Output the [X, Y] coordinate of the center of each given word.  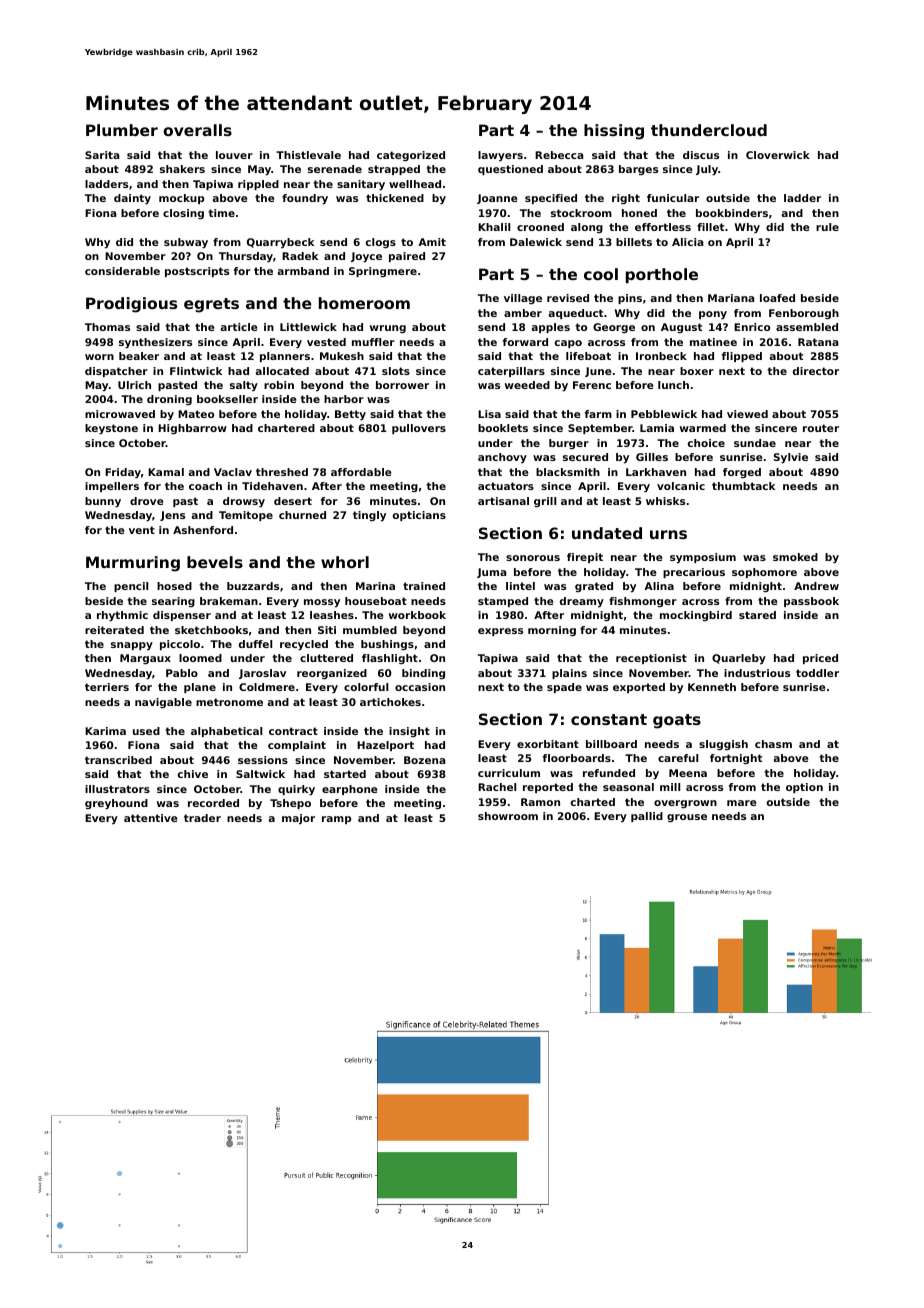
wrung [388, 329]
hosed [174, 586]
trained [424, 586]
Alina [659, 586]
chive [193, 774]
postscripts [197, 272]
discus [701, 155]
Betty [350, 415]
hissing [614, 132]
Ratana [818, 342]
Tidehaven [272, 486]
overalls [197, 130]
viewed [747, 414]
